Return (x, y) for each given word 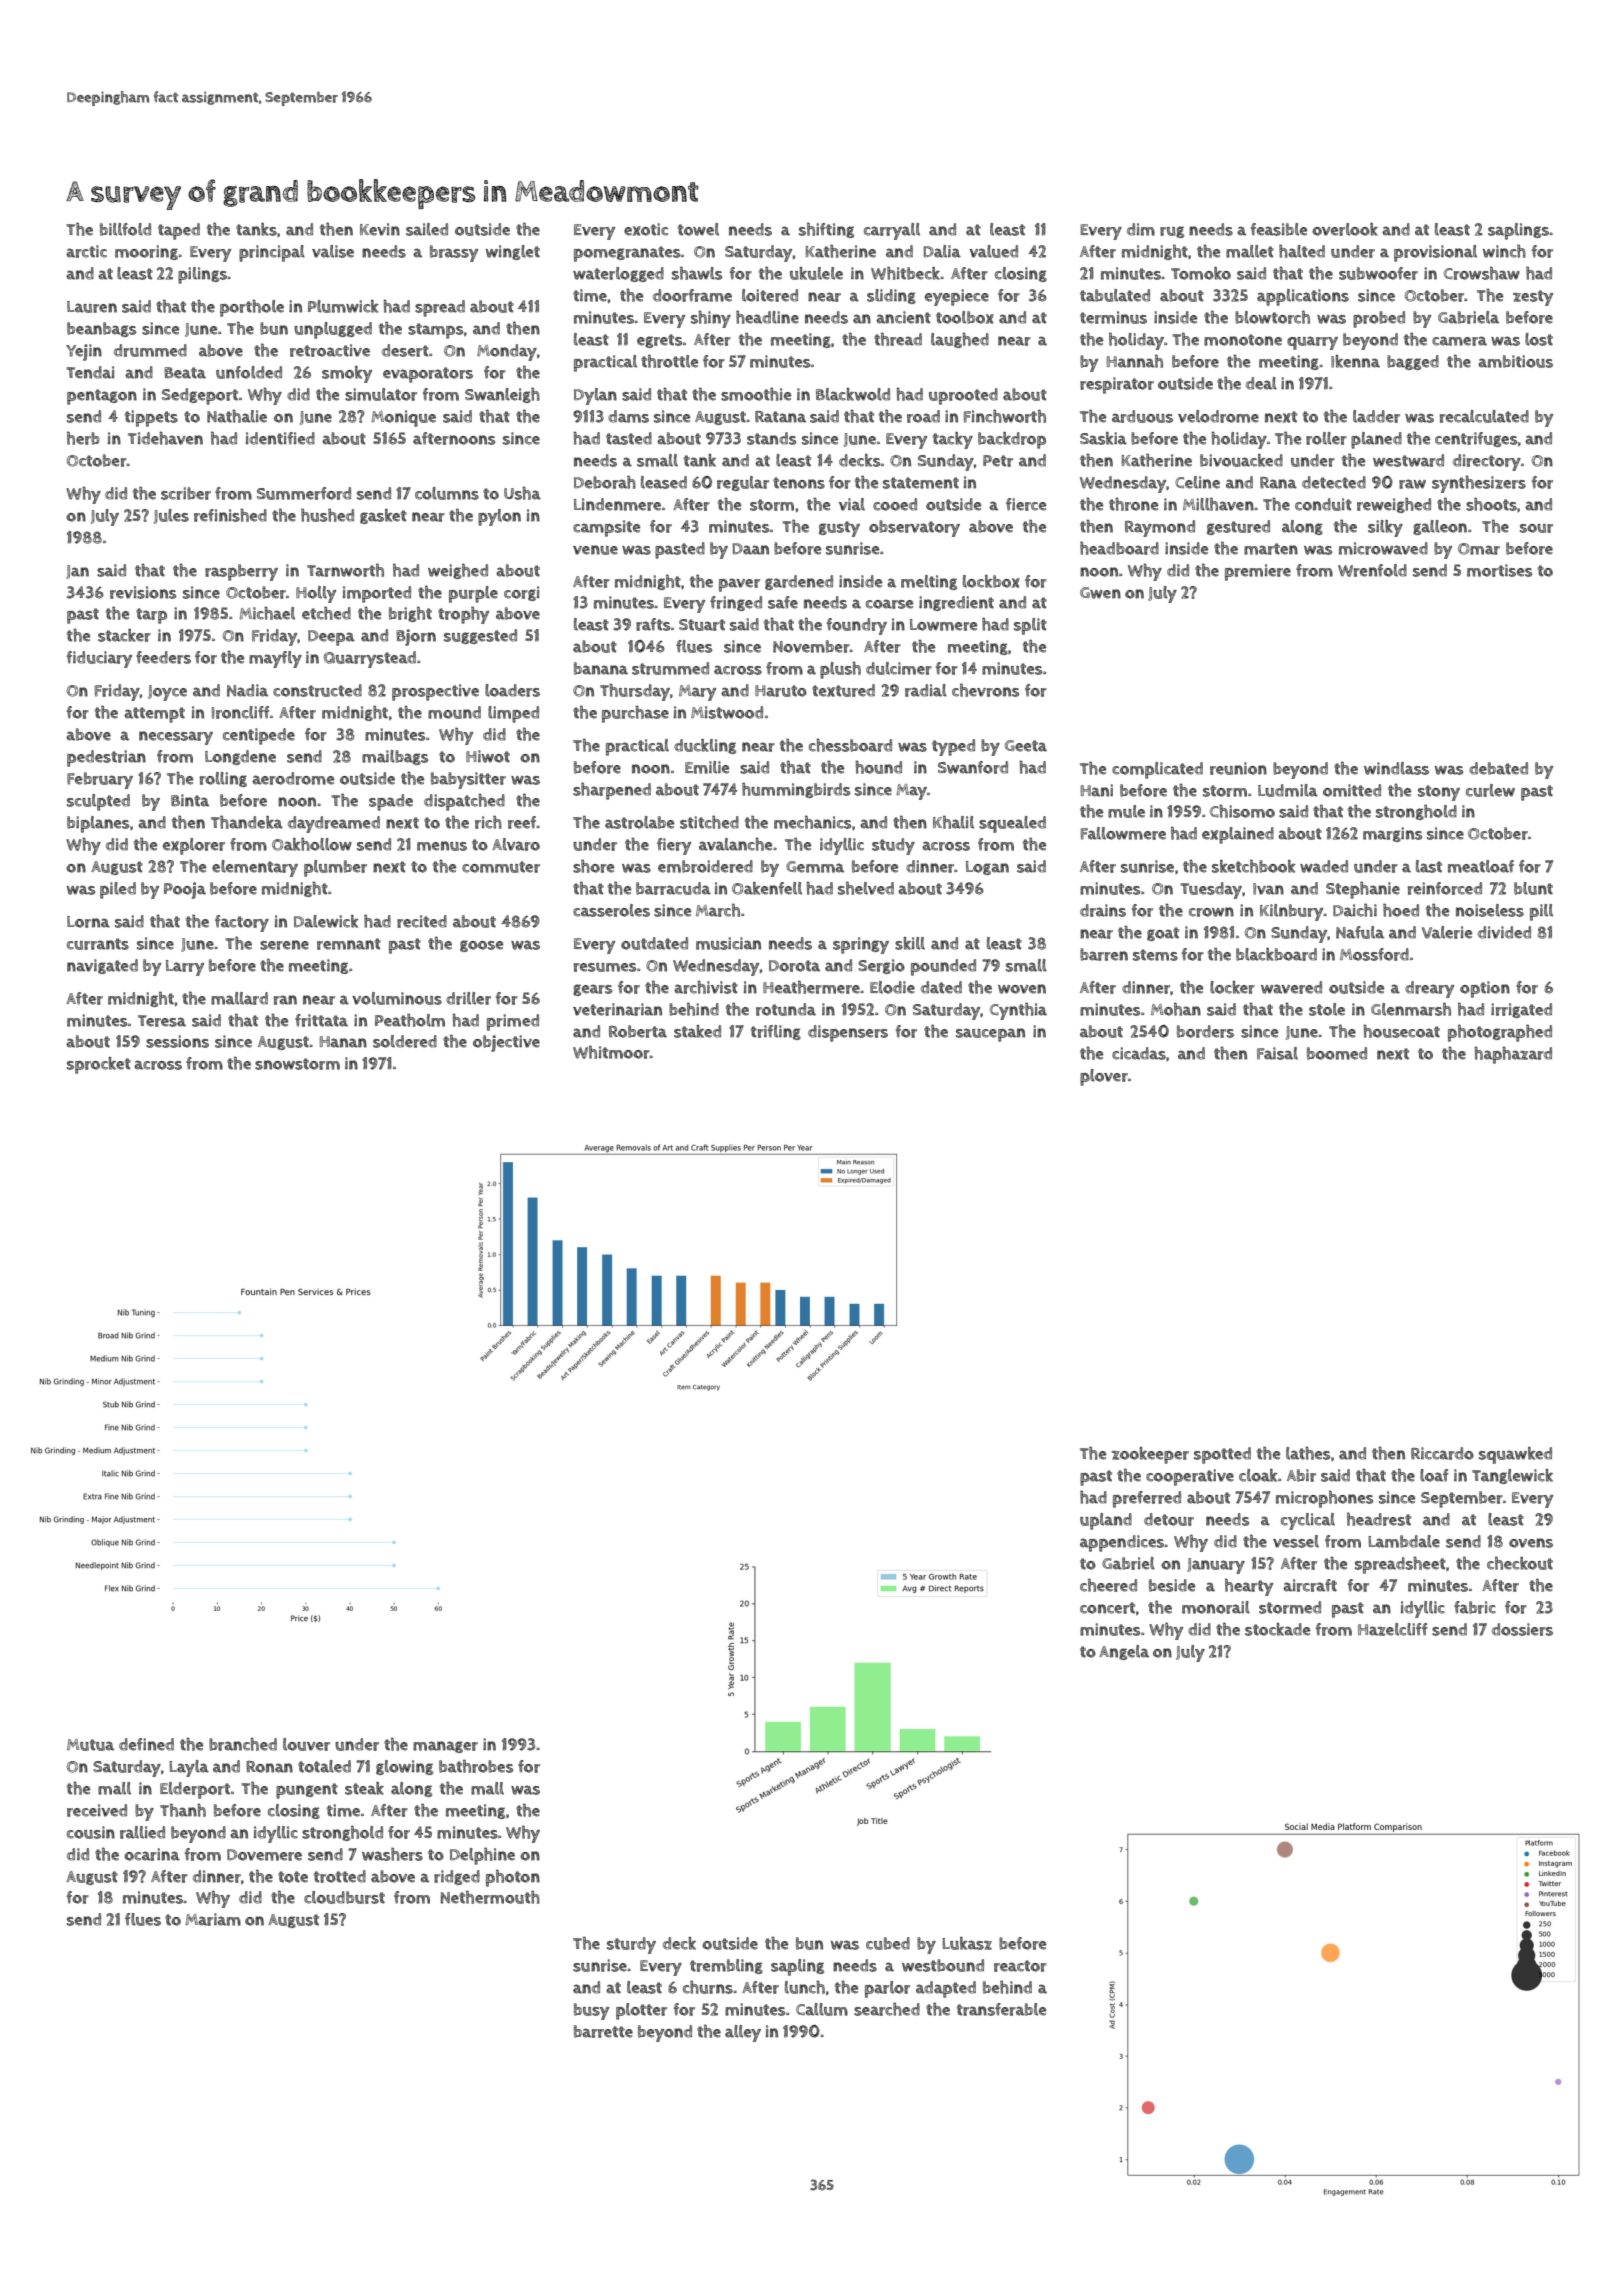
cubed (888, 1943)
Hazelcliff (1393, 1629)
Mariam (213, 1919)
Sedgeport (200, 396)
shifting (826, 230)
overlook (1345, 229)
